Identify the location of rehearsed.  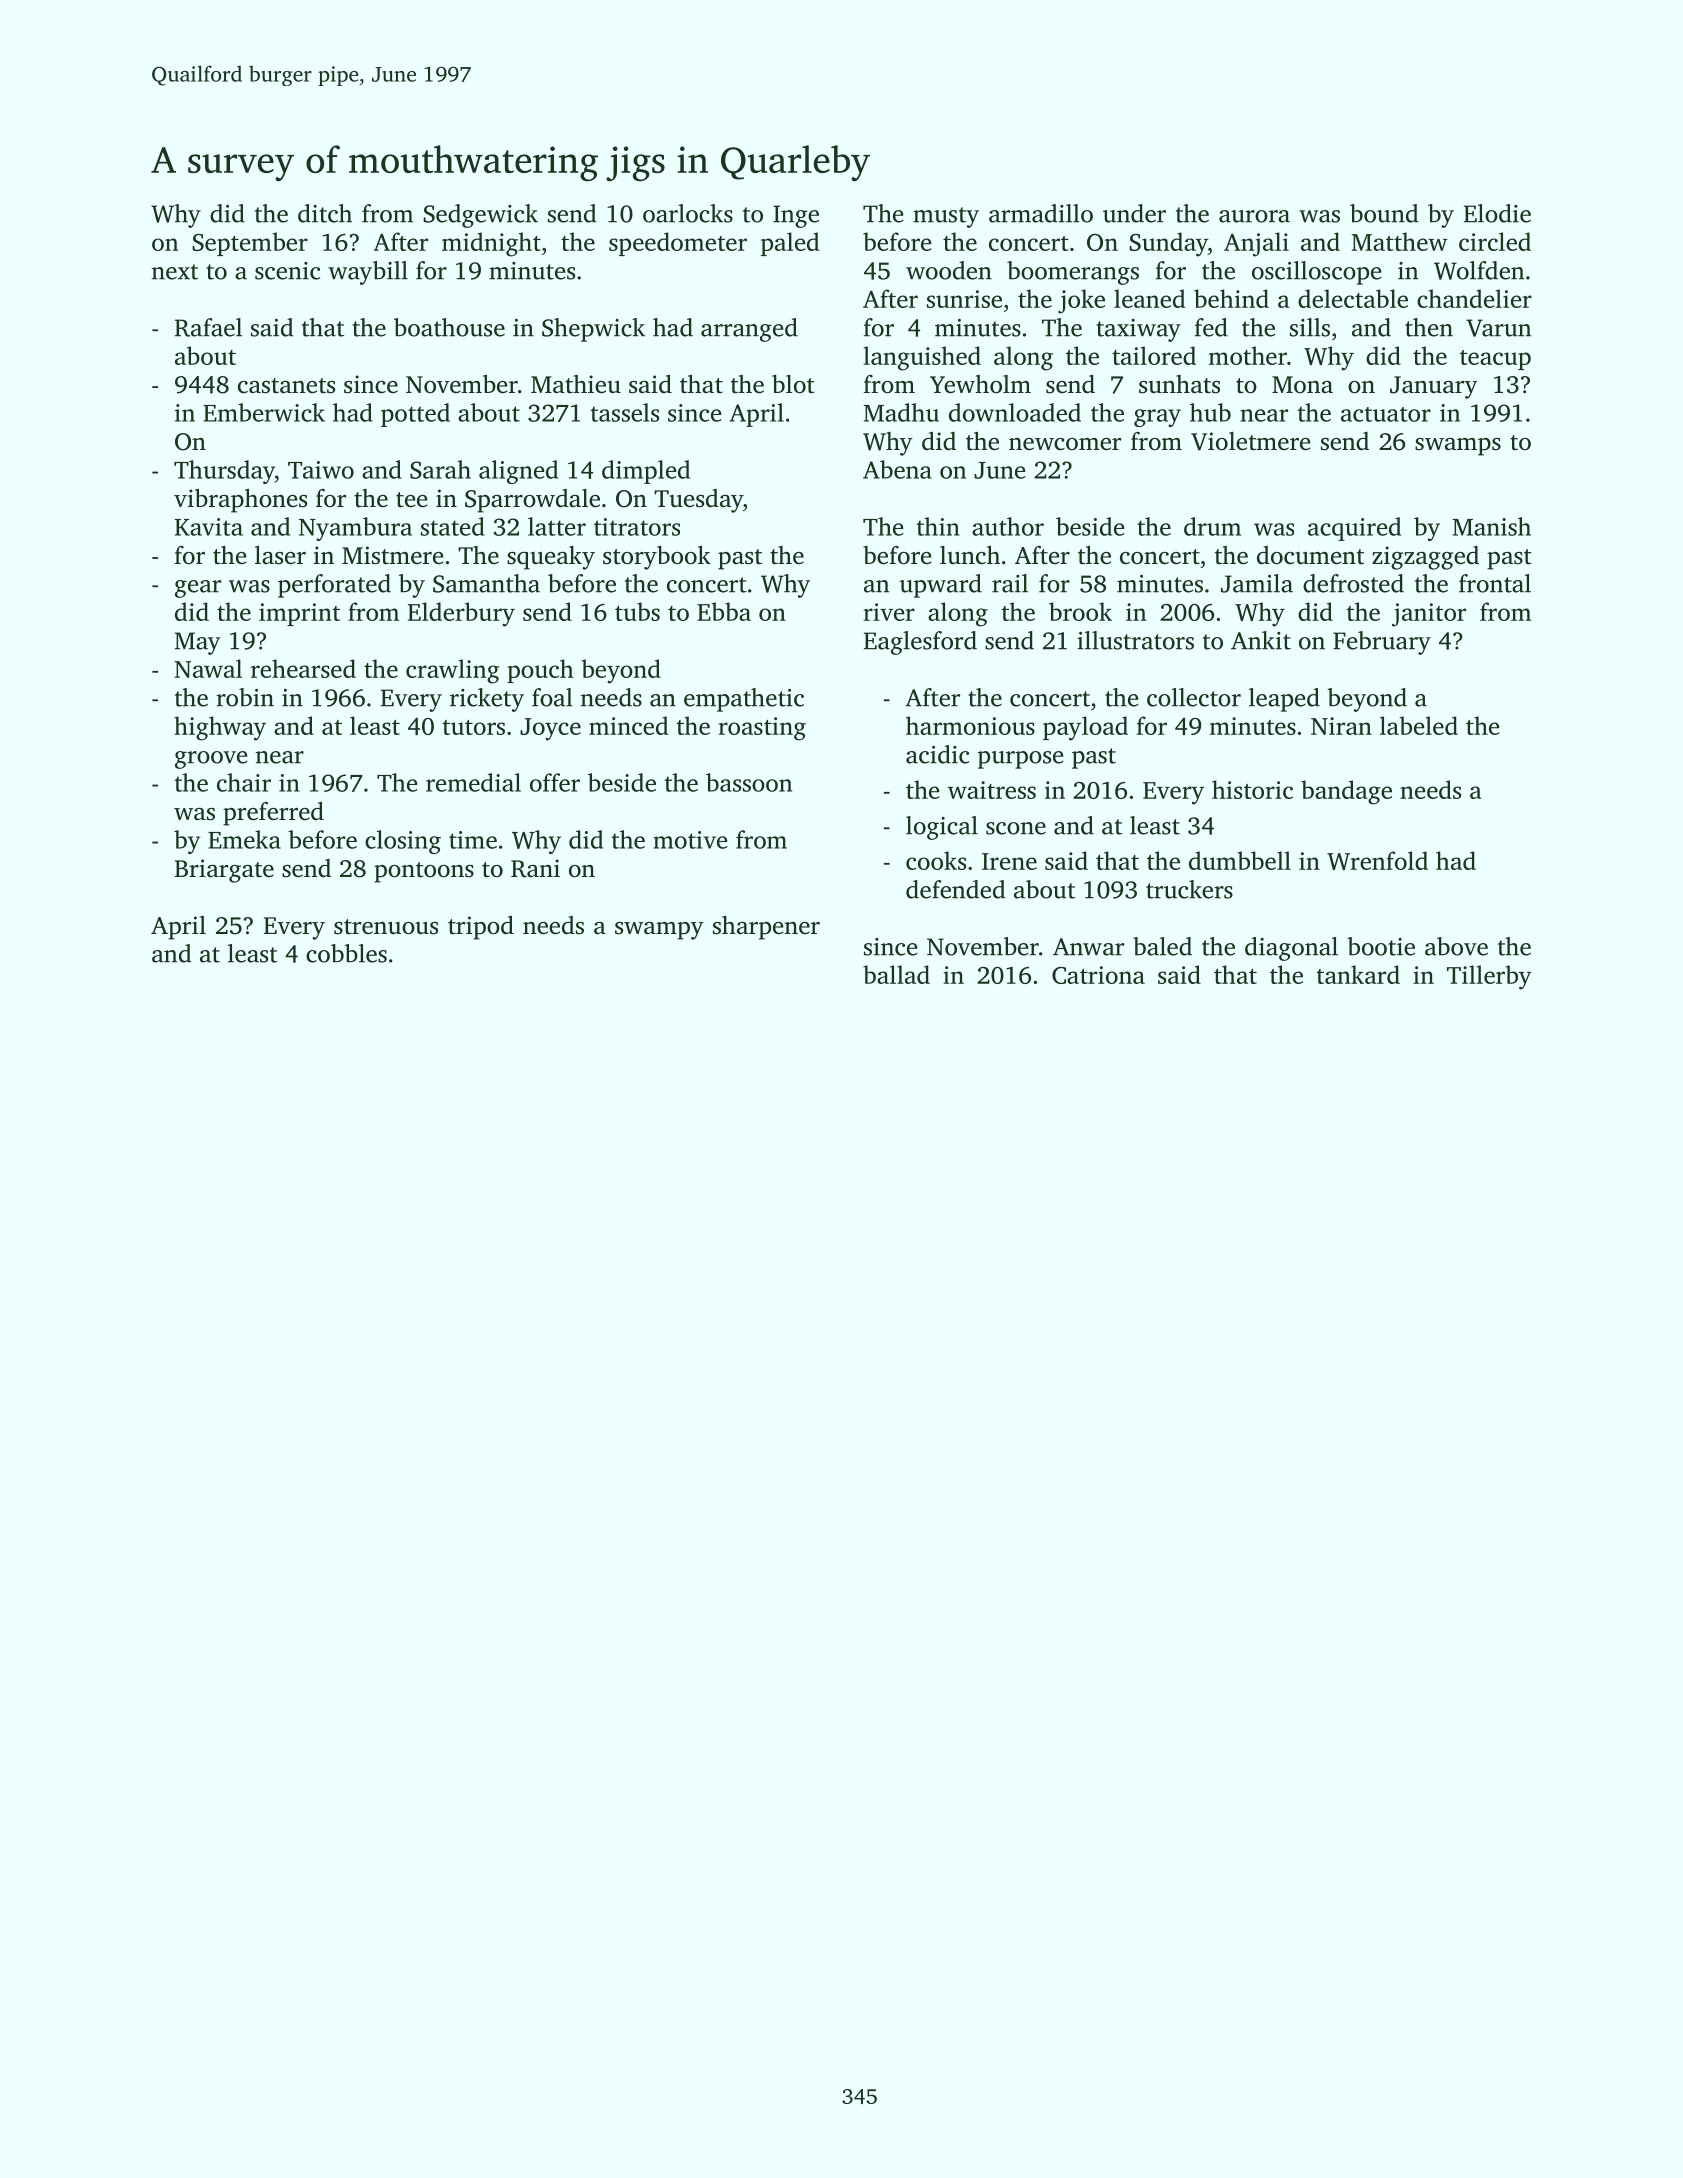
(303, 668).
